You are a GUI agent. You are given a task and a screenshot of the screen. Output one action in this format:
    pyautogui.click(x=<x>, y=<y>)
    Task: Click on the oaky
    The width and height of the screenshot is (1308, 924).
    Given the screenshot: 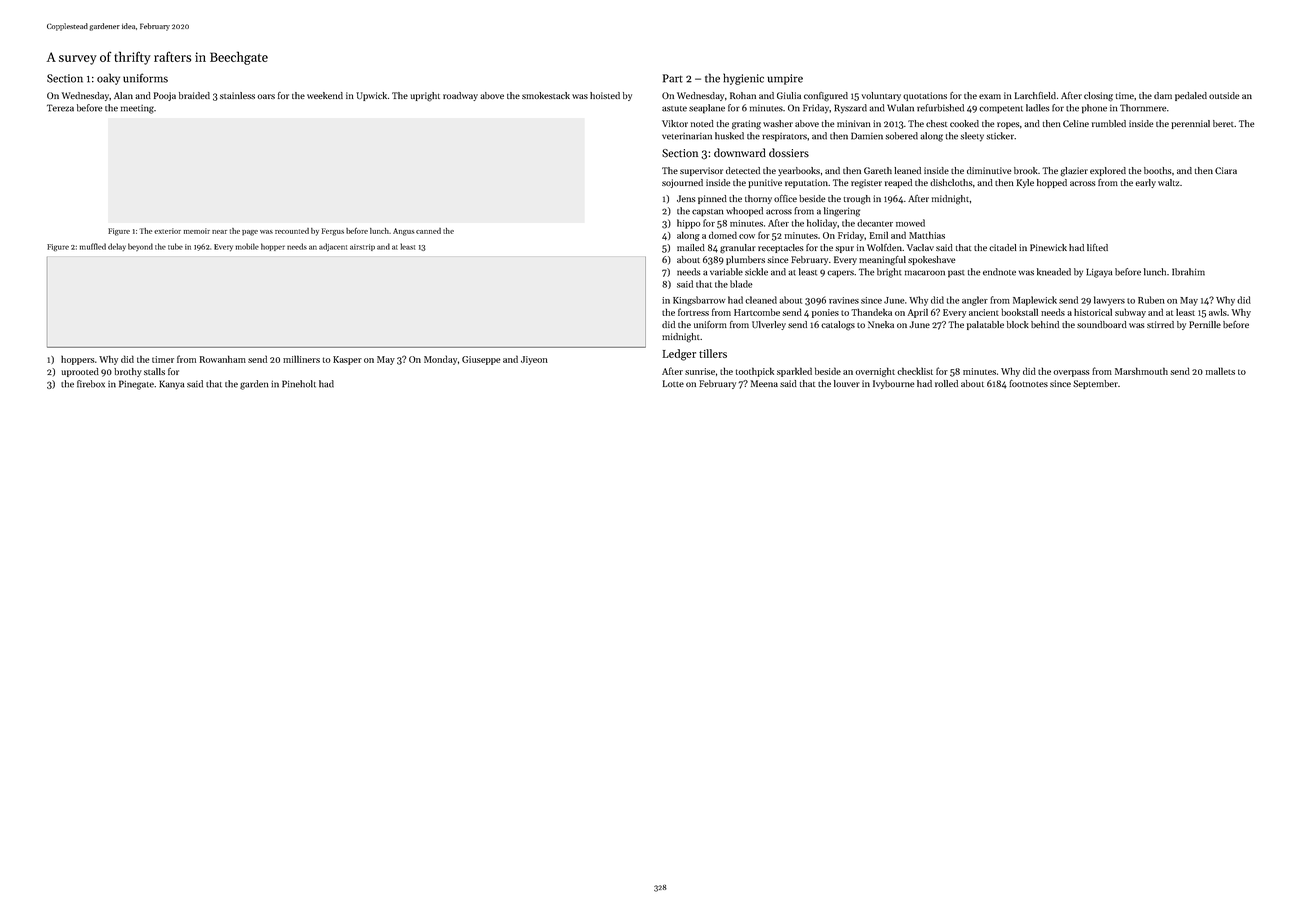 What is the action you would take?
    pyautogui.click(x=108, y=79)
